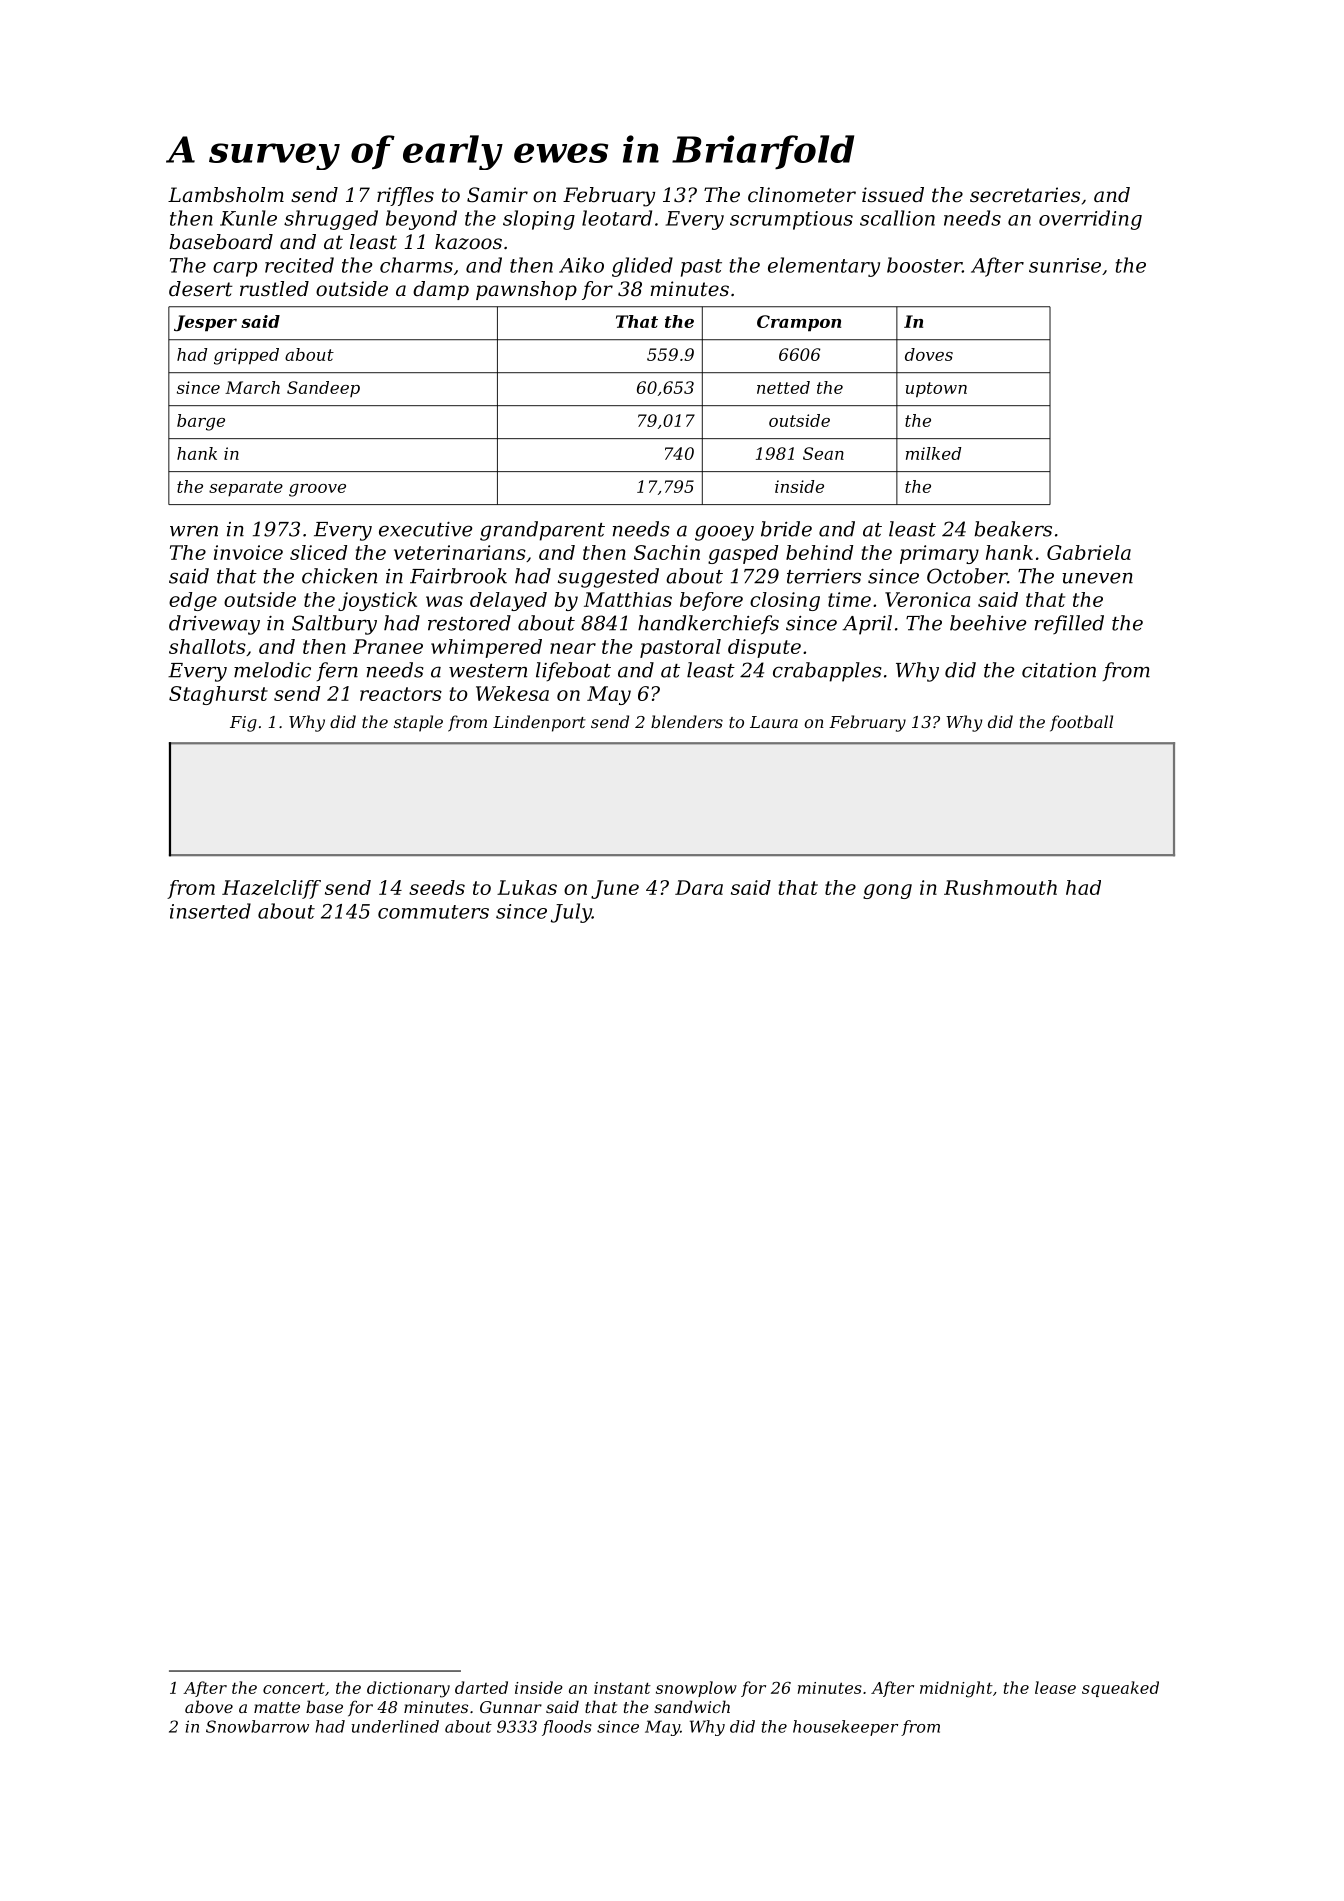 The image size is (1344, 1901). What do you see at coordinates (405, 196) in the screenshot?
I see `riffles` at bounding box center [405, 196].
